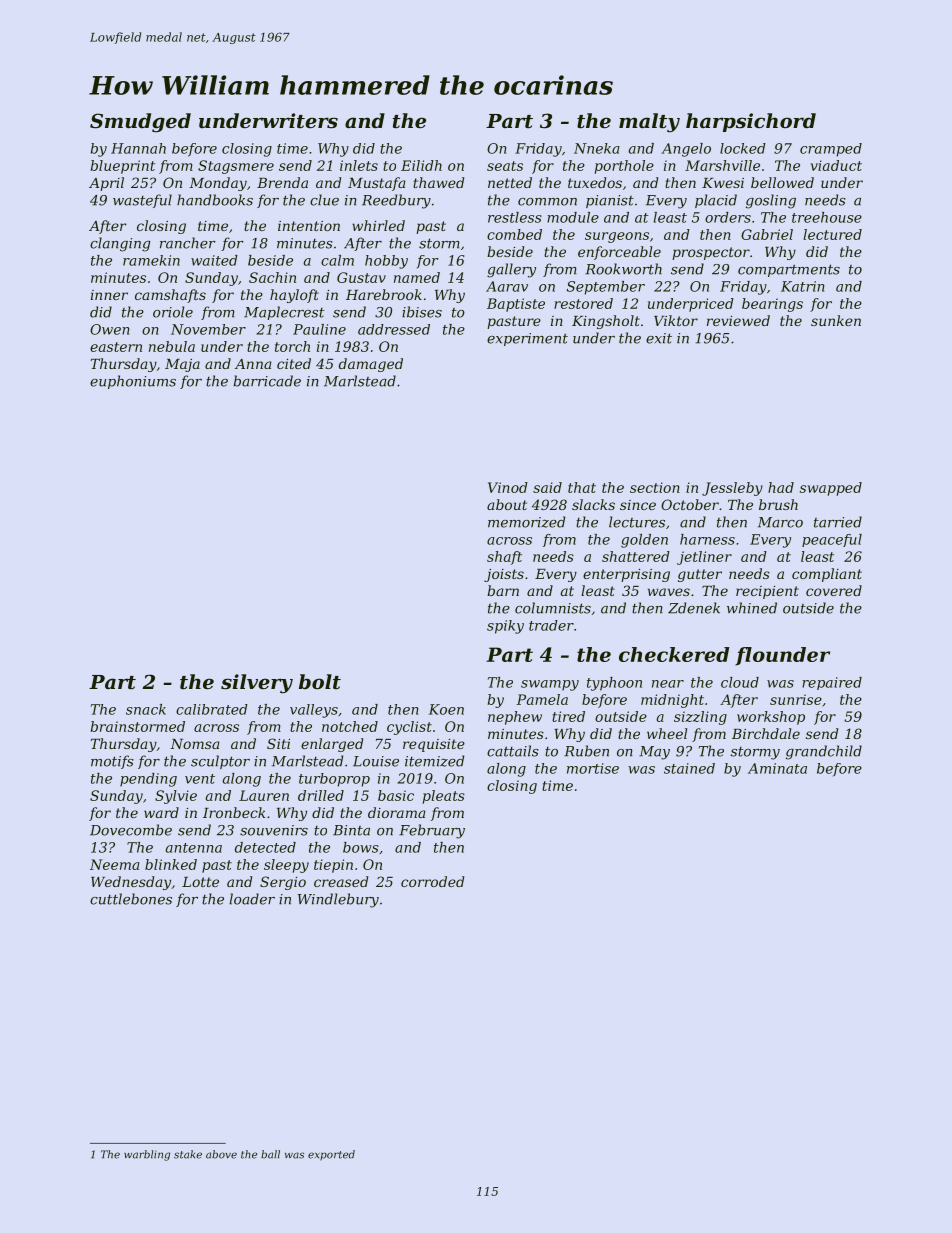 The image size is (952, 1233). What do you see at coordinates (133, 382) in the screenshot?
I see `euphoniums` at bounding box center [133, 382].
